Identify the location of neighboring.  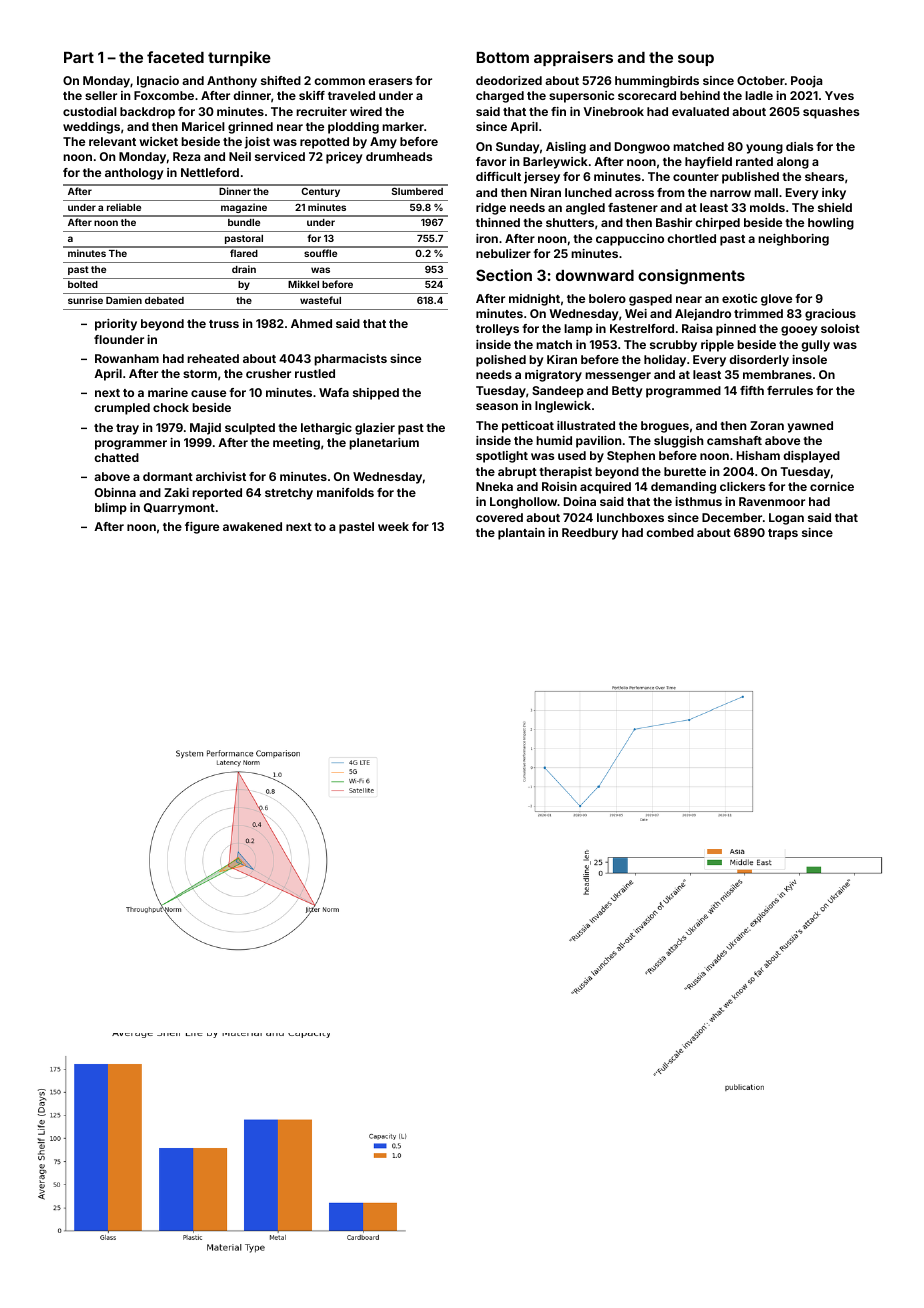
(793, 240).
